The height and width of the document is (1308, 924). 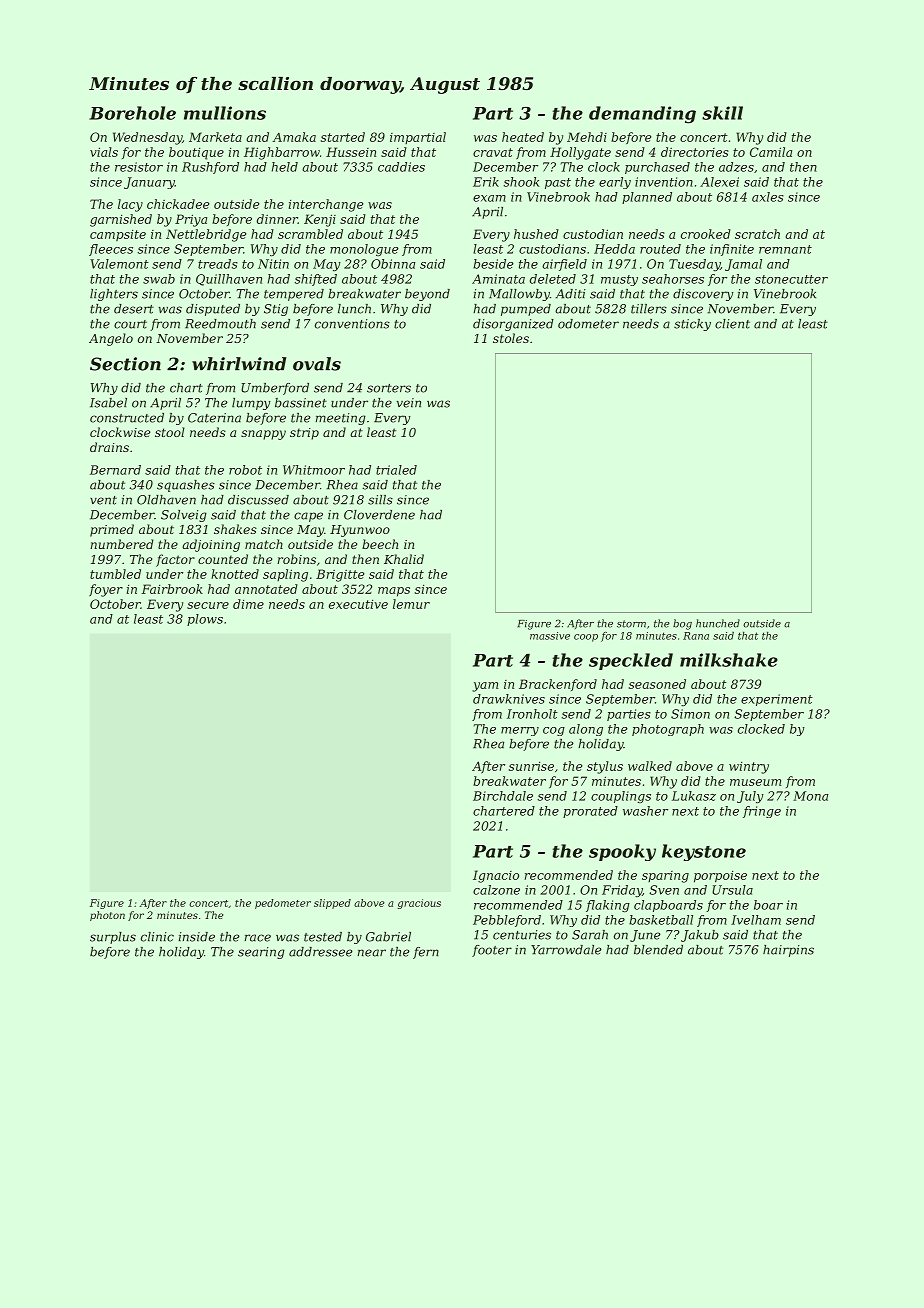 I want to click on clinic, so click(x=157, y=937).
